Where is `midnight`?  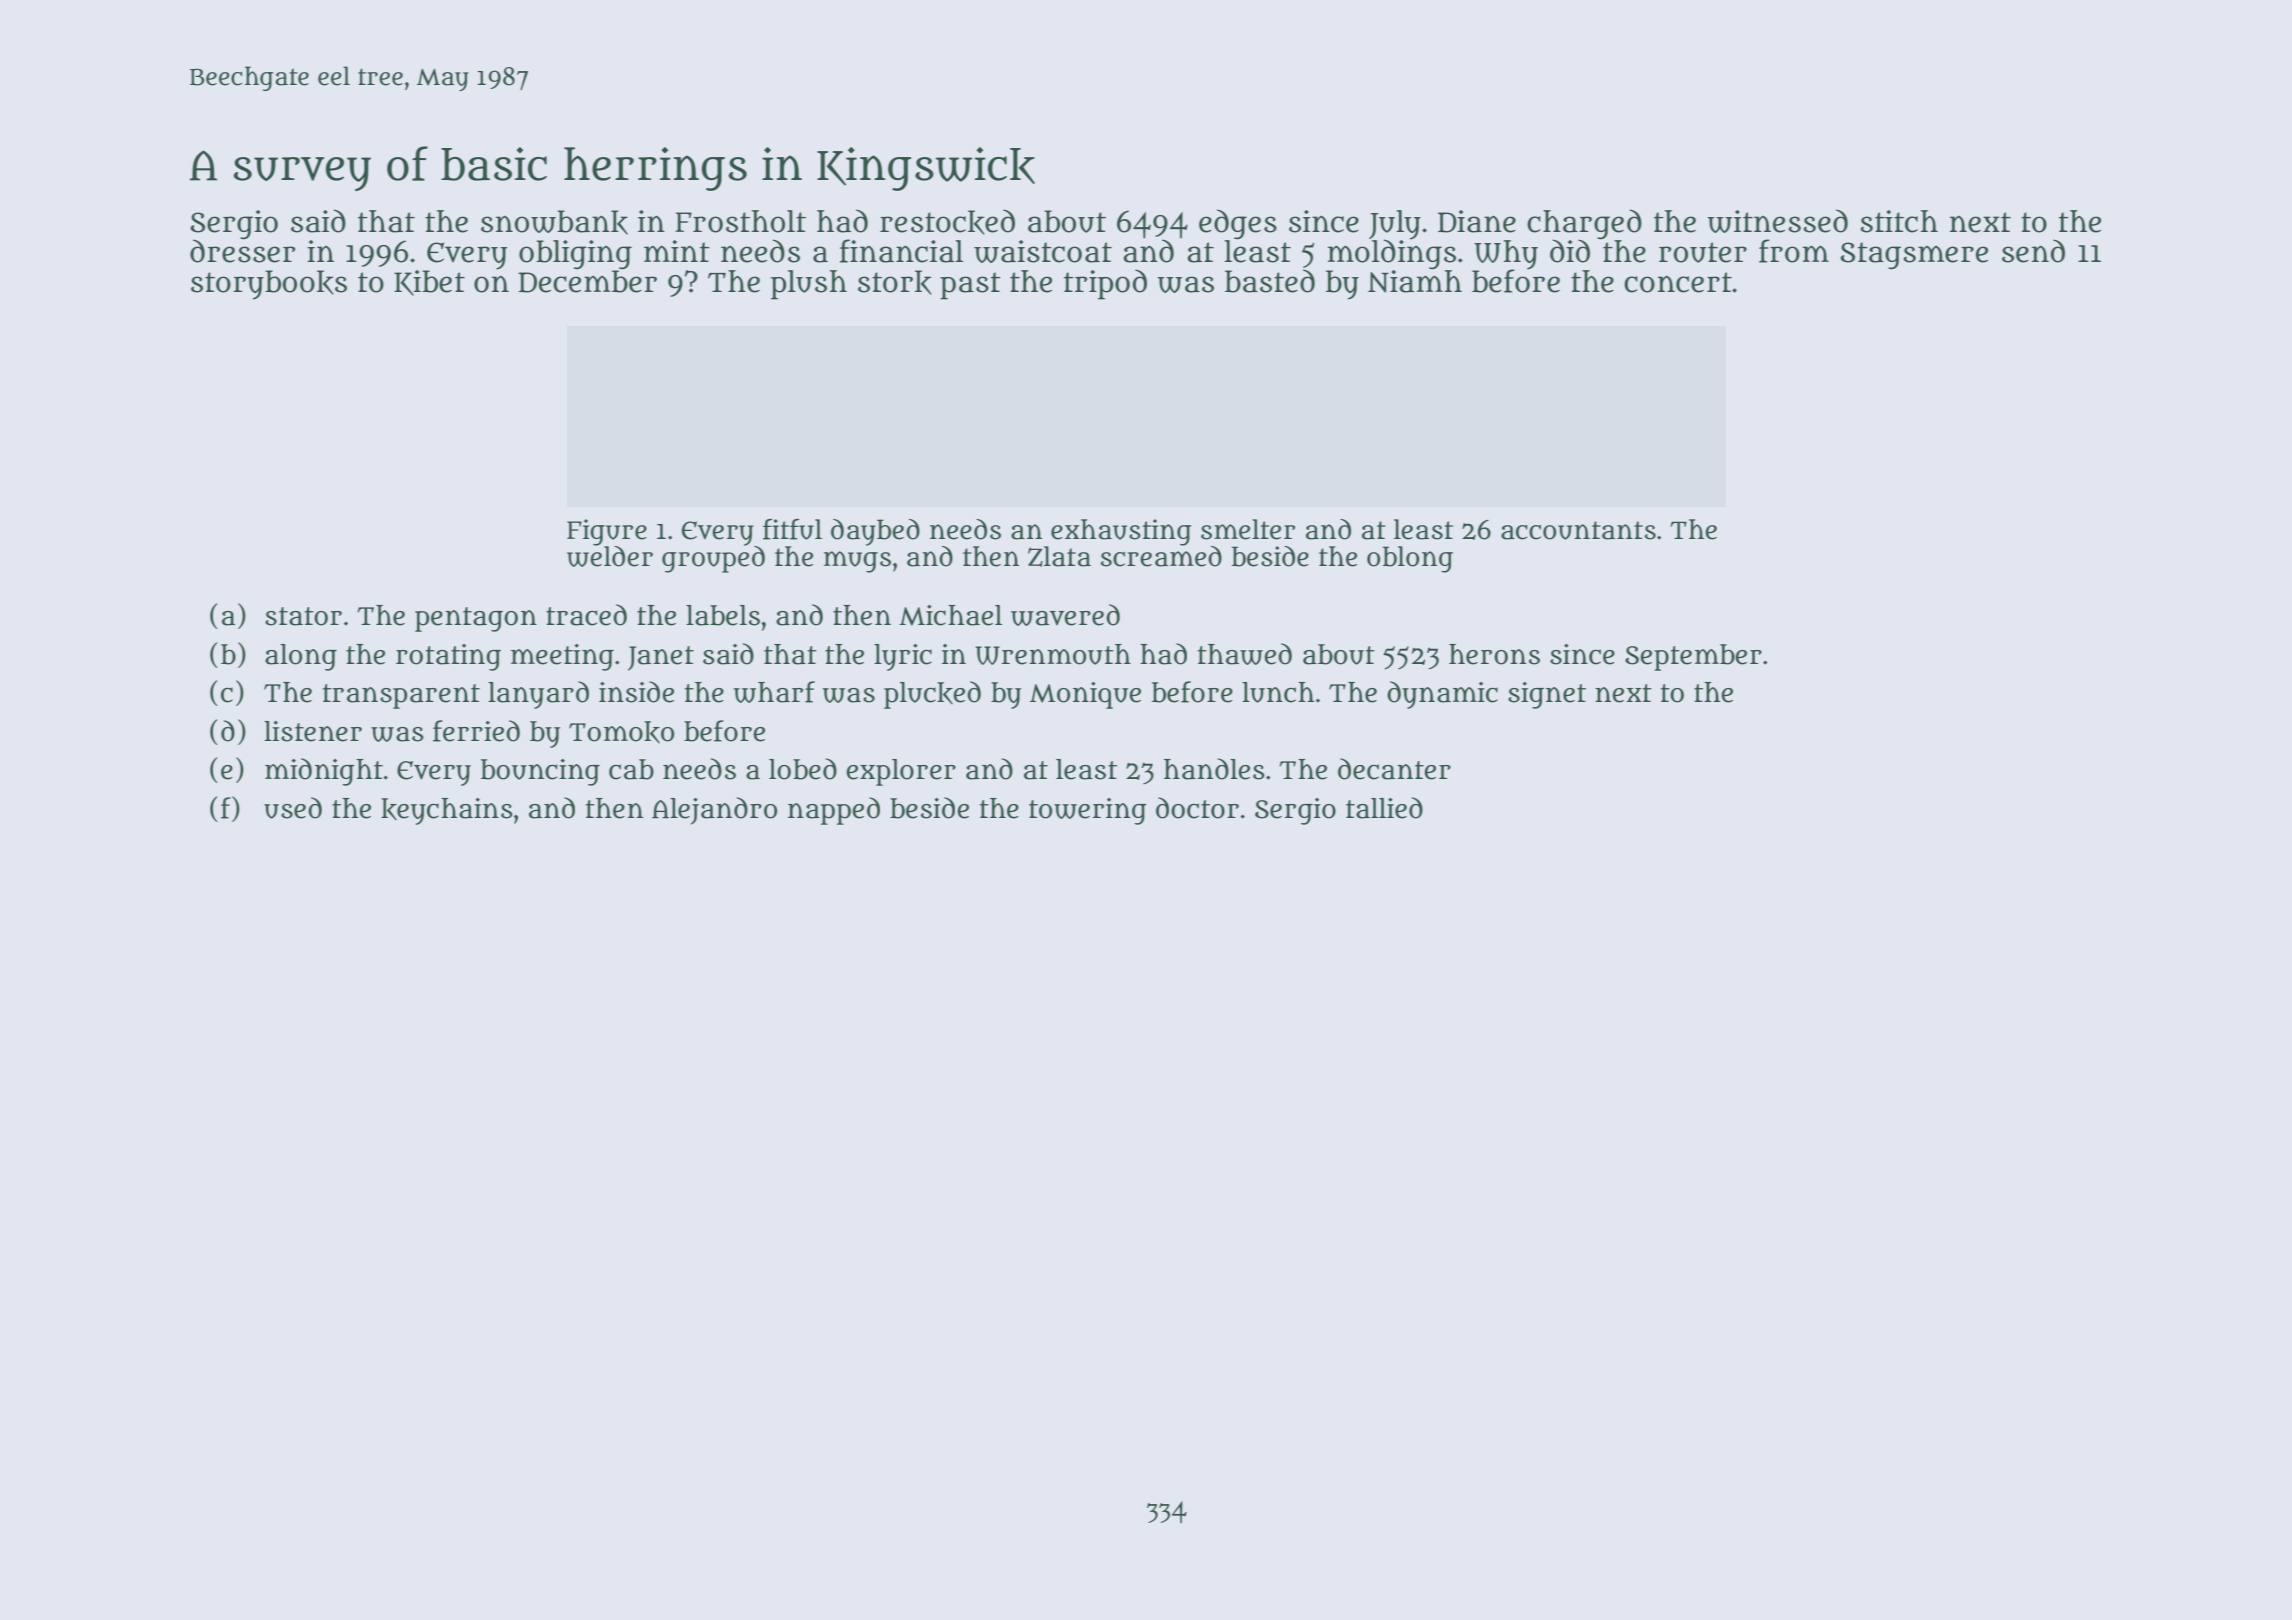 midnight is located at coordinates (324, 772).
